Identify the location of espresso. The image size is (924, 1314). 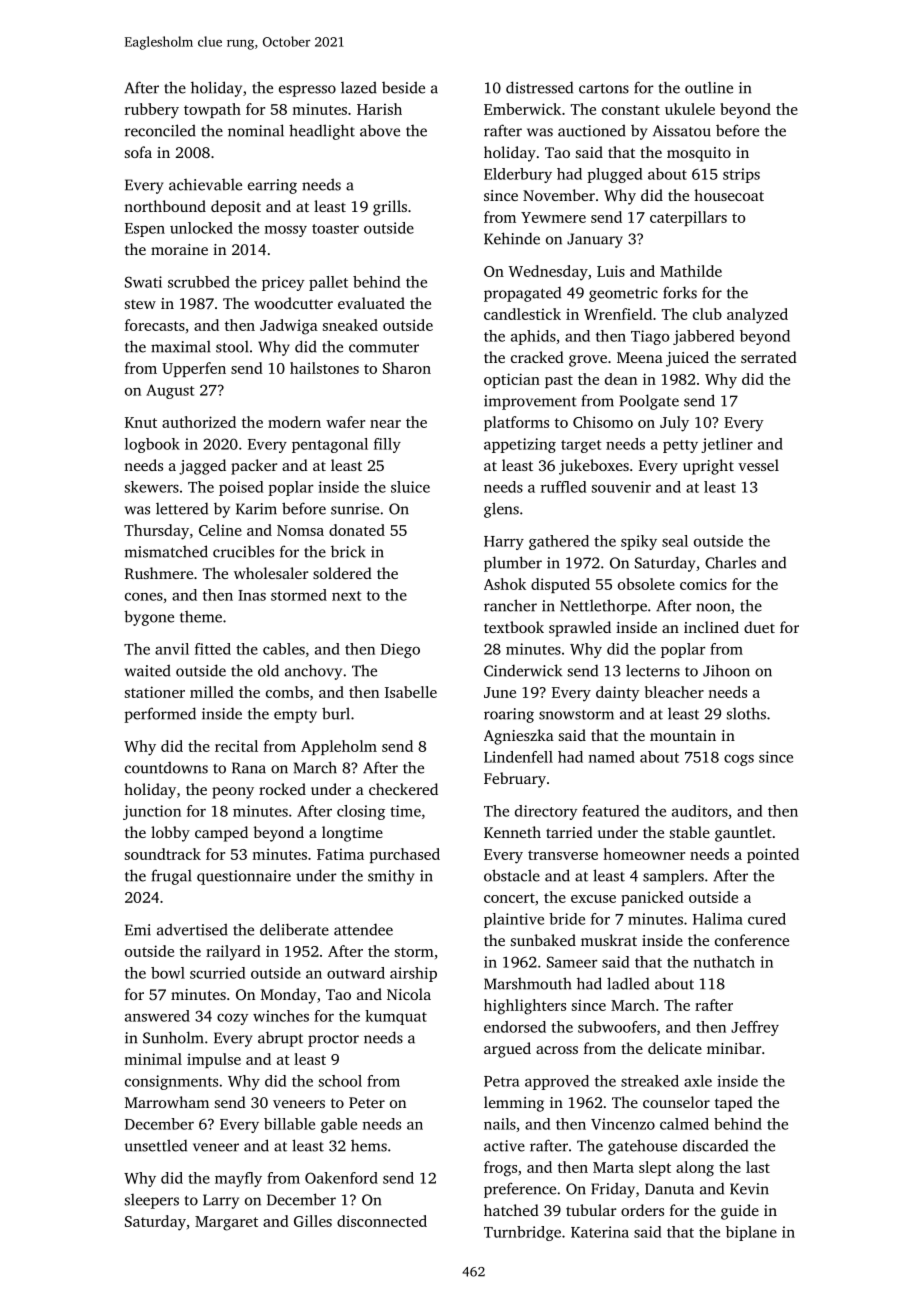
(307, 91).
